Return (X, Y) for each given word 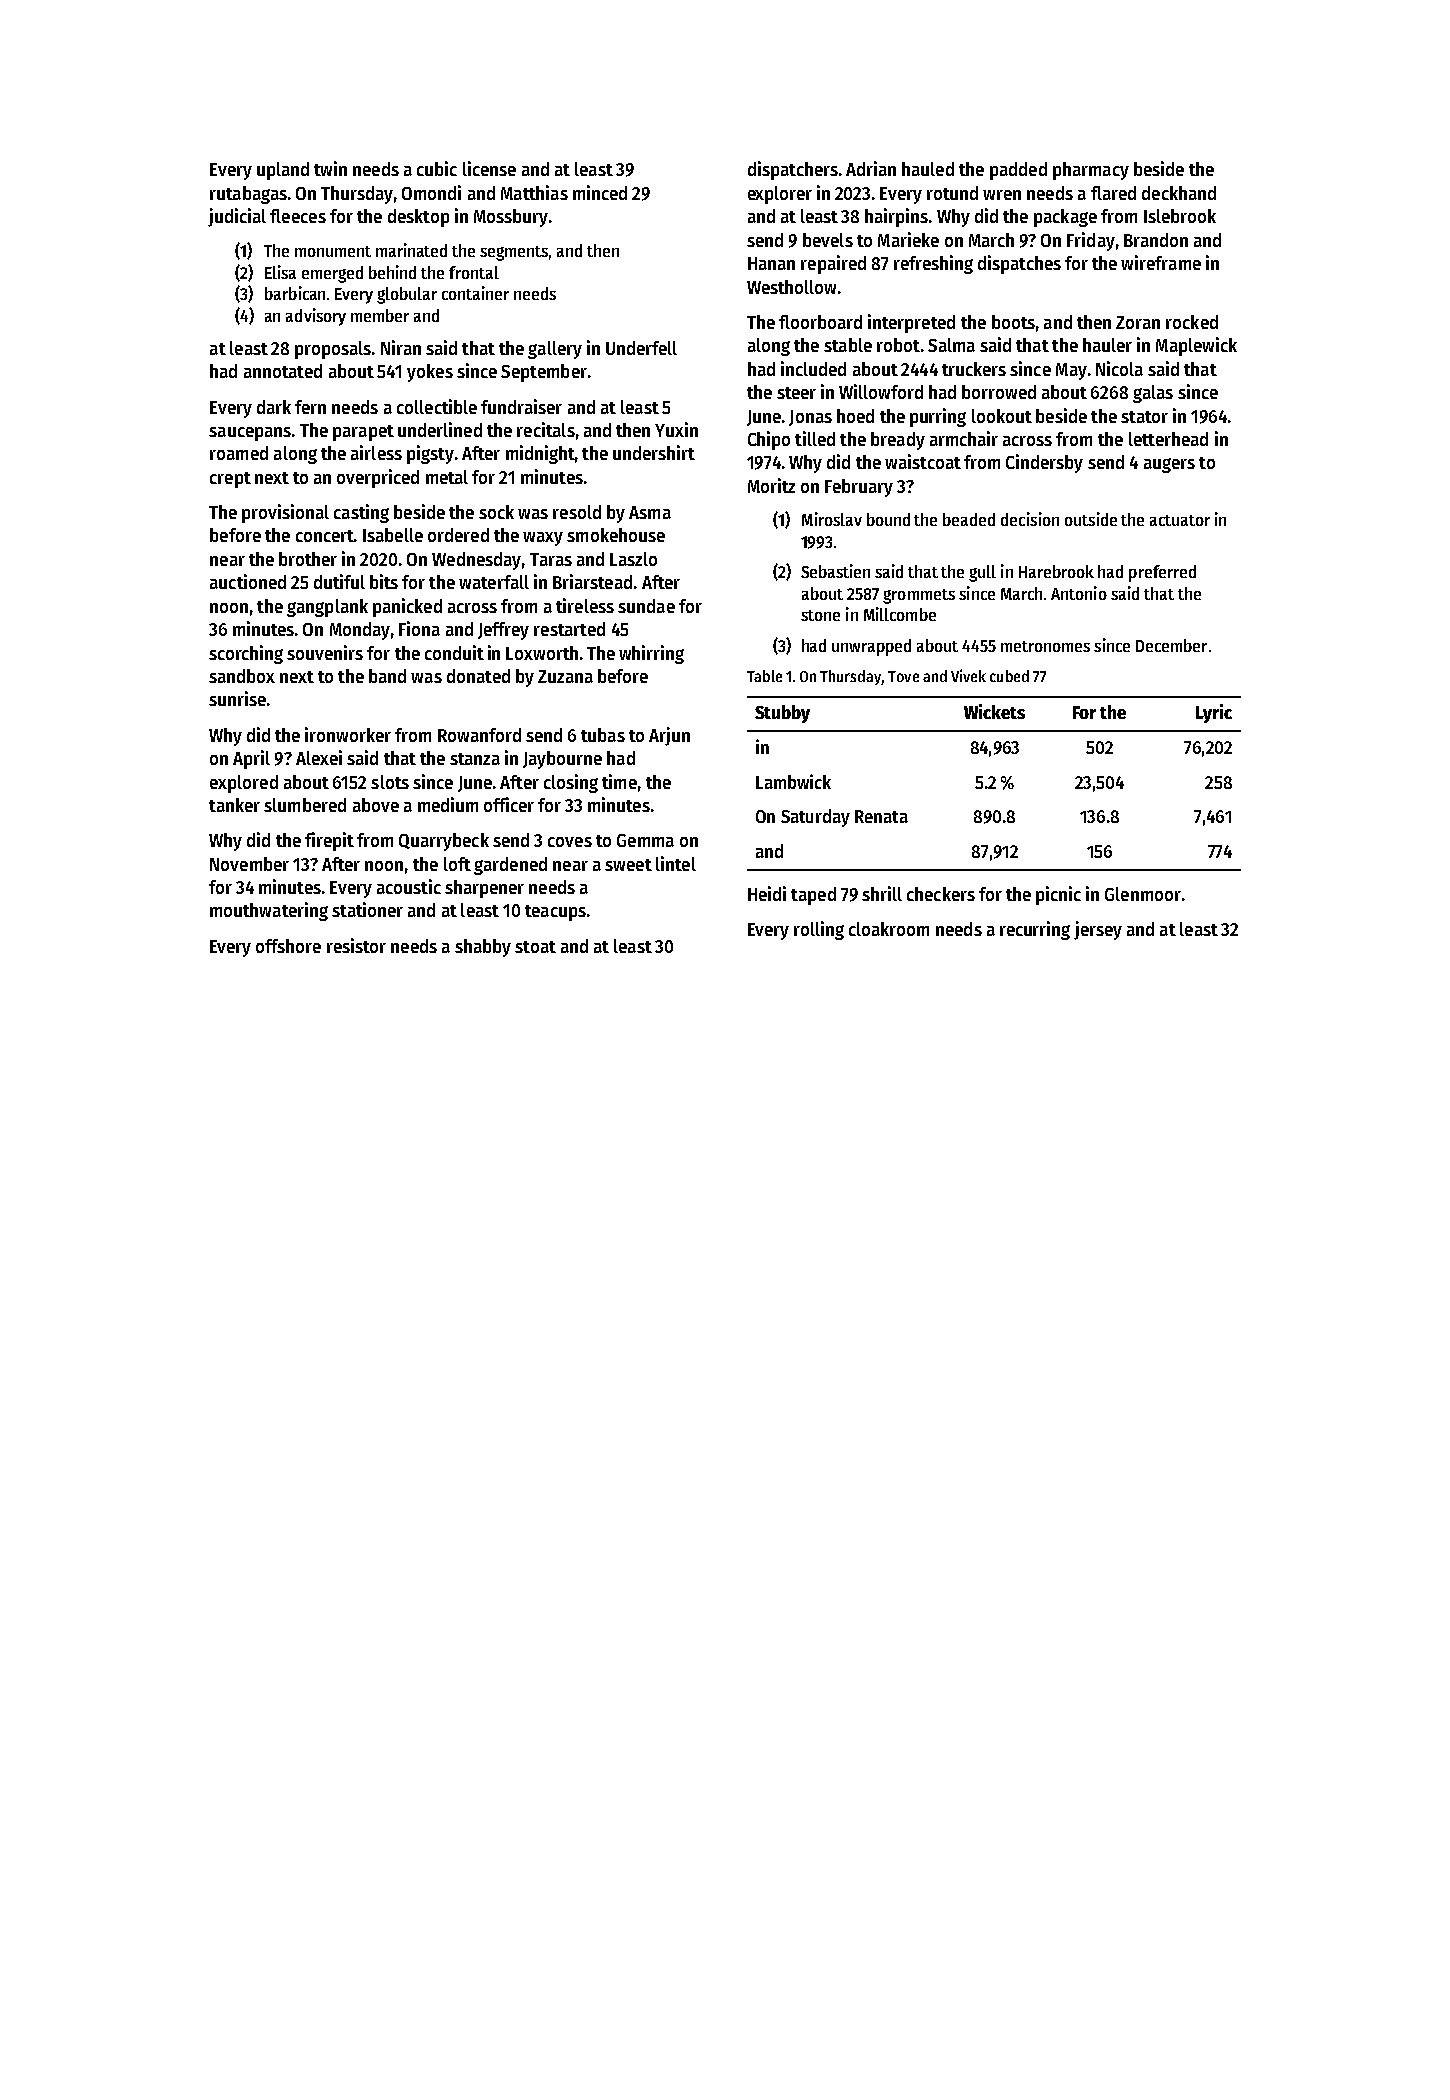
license (489, 168)
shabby (483, 948)
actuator (1180, 520)
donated (478, 676)
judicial (237, 217)
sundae (646, 606)
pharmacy (1091, 171)
